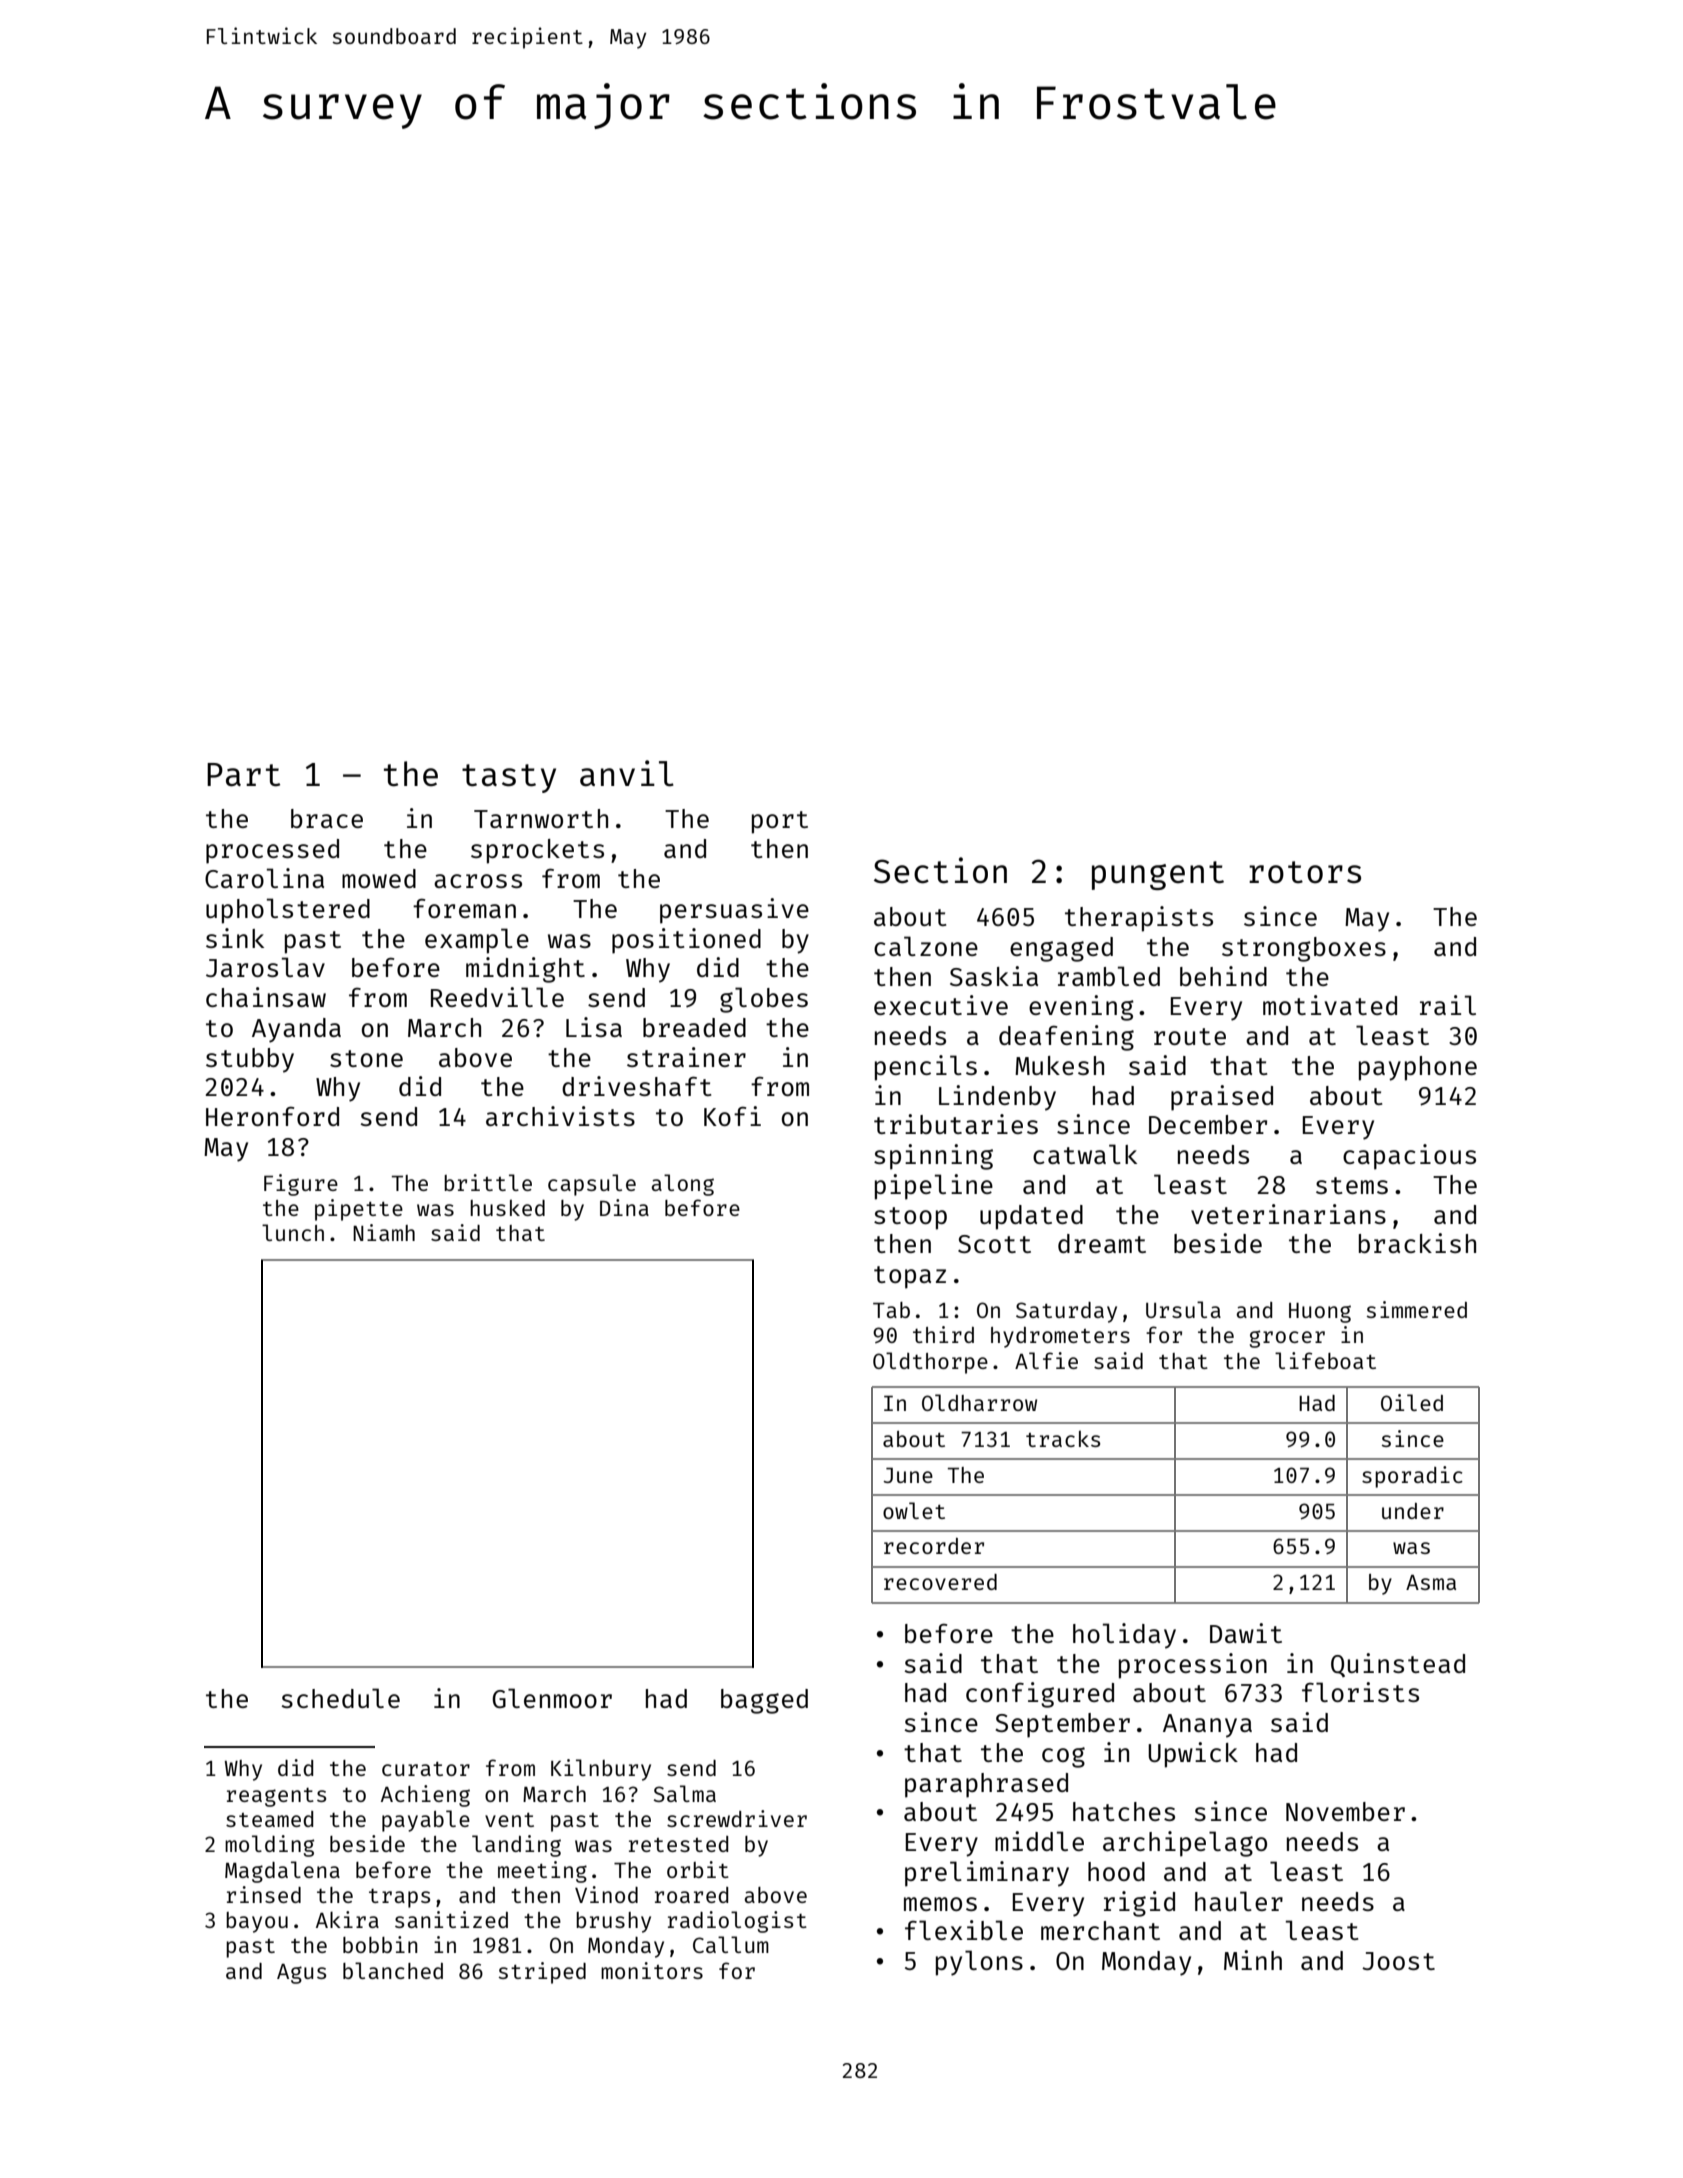 The width and height of the screenshot is (1683, 2178). Describe the element at coordinates (764, 1000) in the screenshot. I see `globes` at that location.
